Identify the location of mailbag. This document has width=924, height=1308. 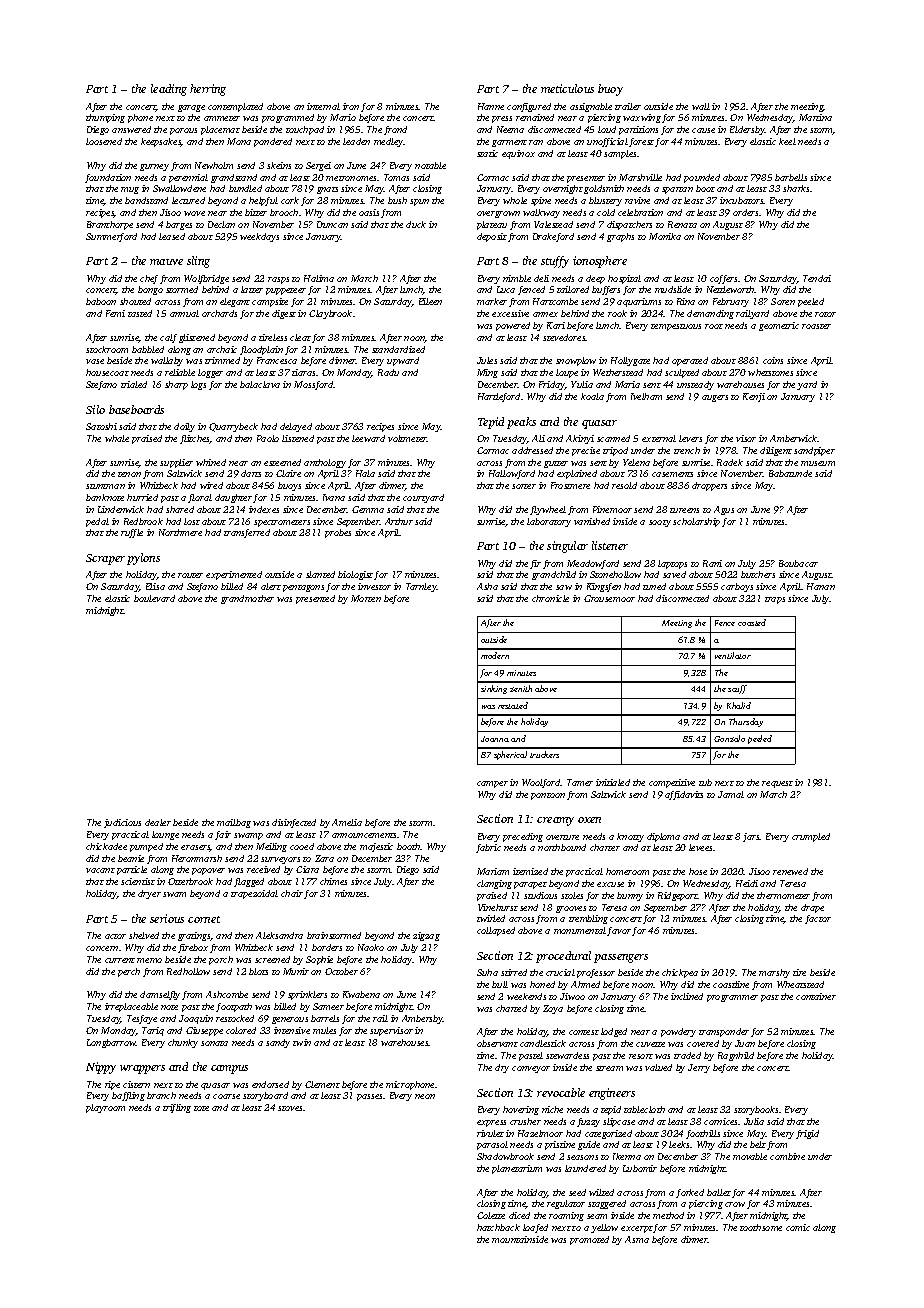
(234, 823).
